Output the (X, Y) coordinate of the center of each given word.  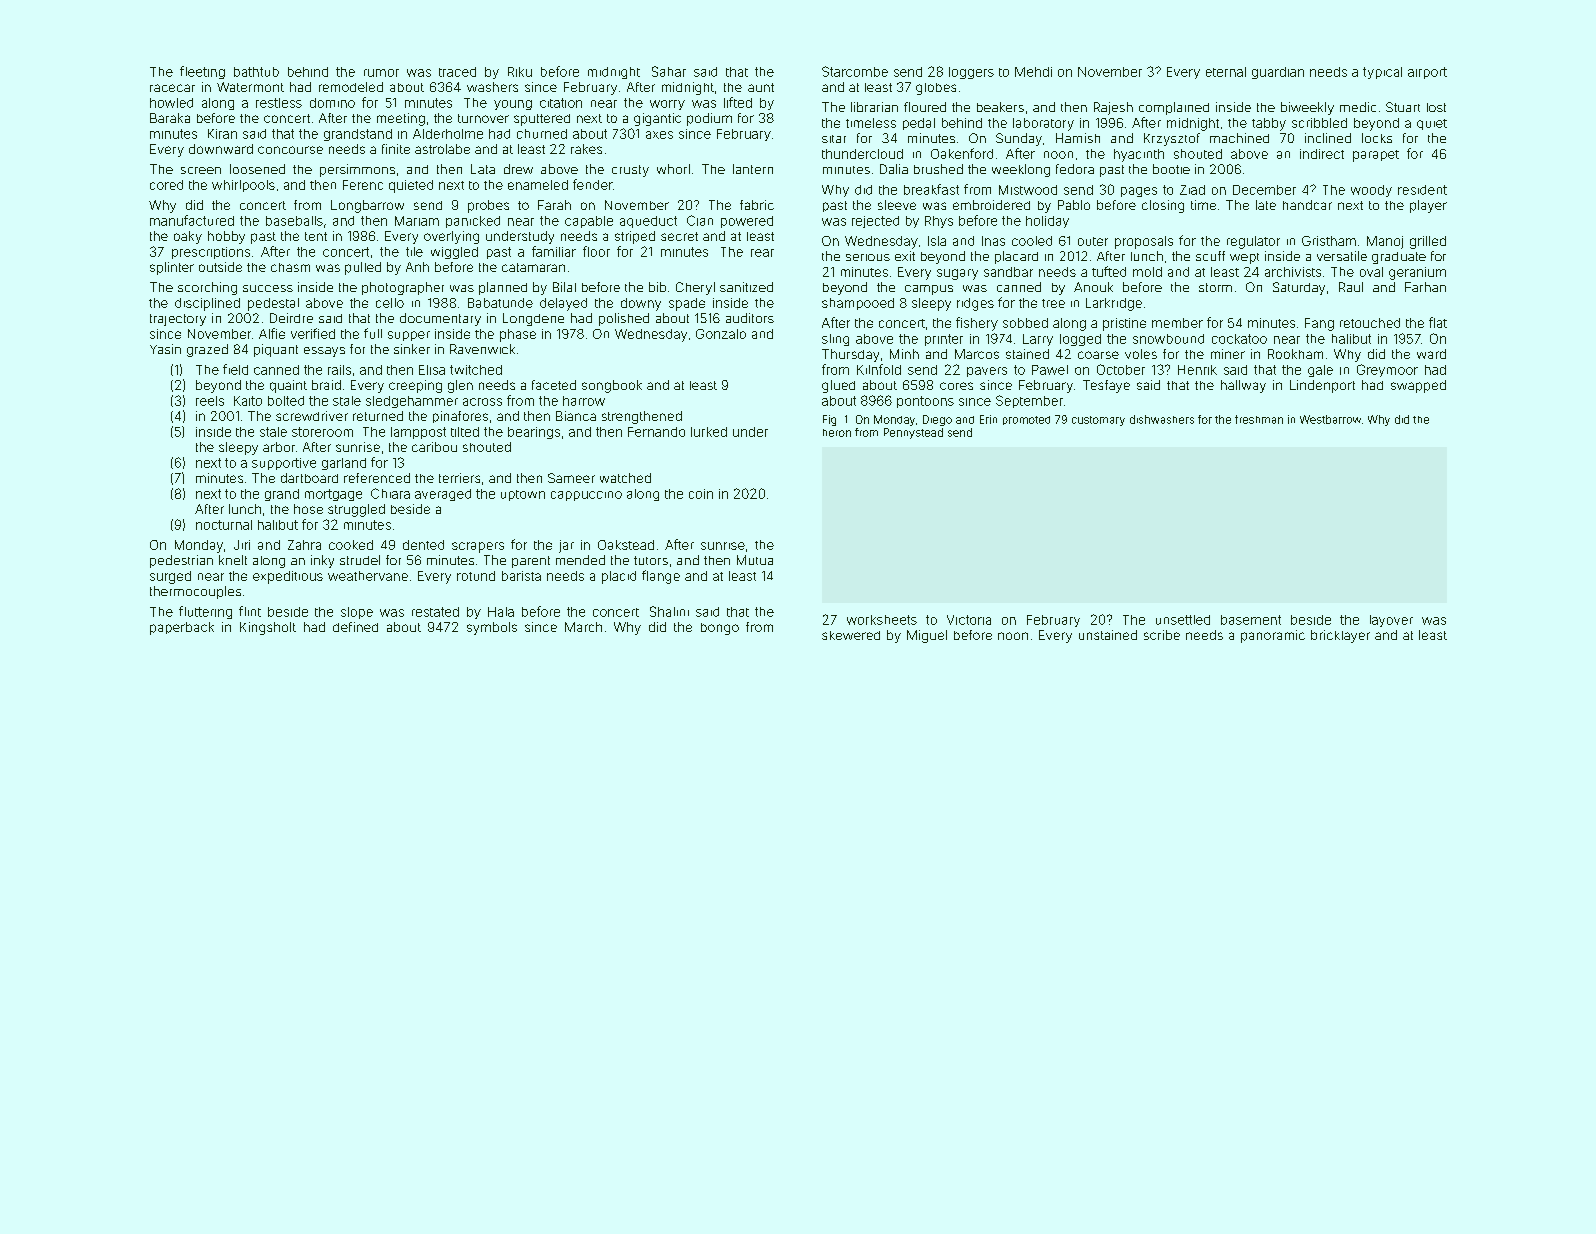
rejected (875, 222)
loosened (257, 169)
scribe (1162, 635)
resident (1422, 190)
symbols (492, 628)
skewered (851, 635)
